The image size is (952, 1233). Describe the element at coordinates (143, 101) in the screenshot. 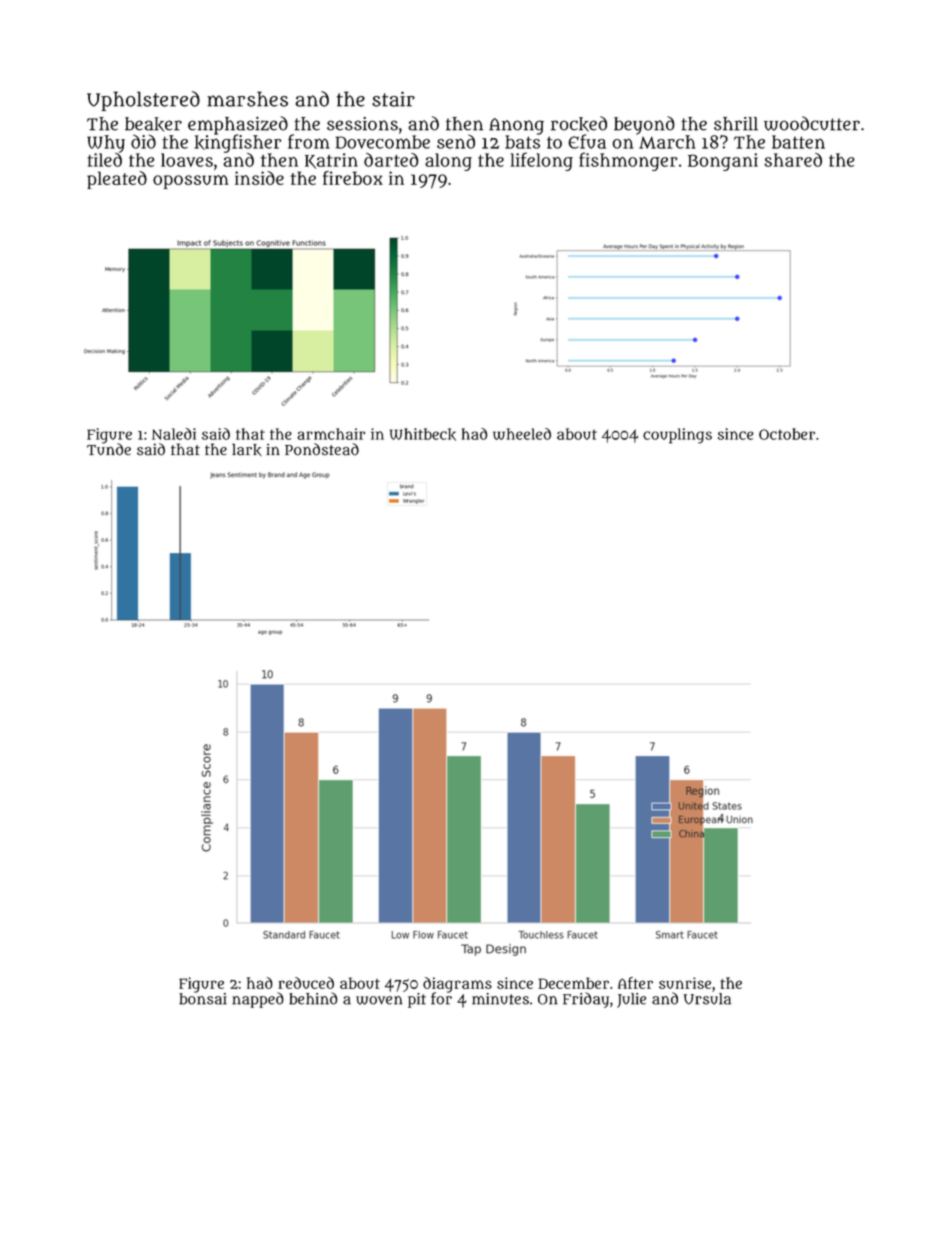

I see `Upholstered` at that location.
